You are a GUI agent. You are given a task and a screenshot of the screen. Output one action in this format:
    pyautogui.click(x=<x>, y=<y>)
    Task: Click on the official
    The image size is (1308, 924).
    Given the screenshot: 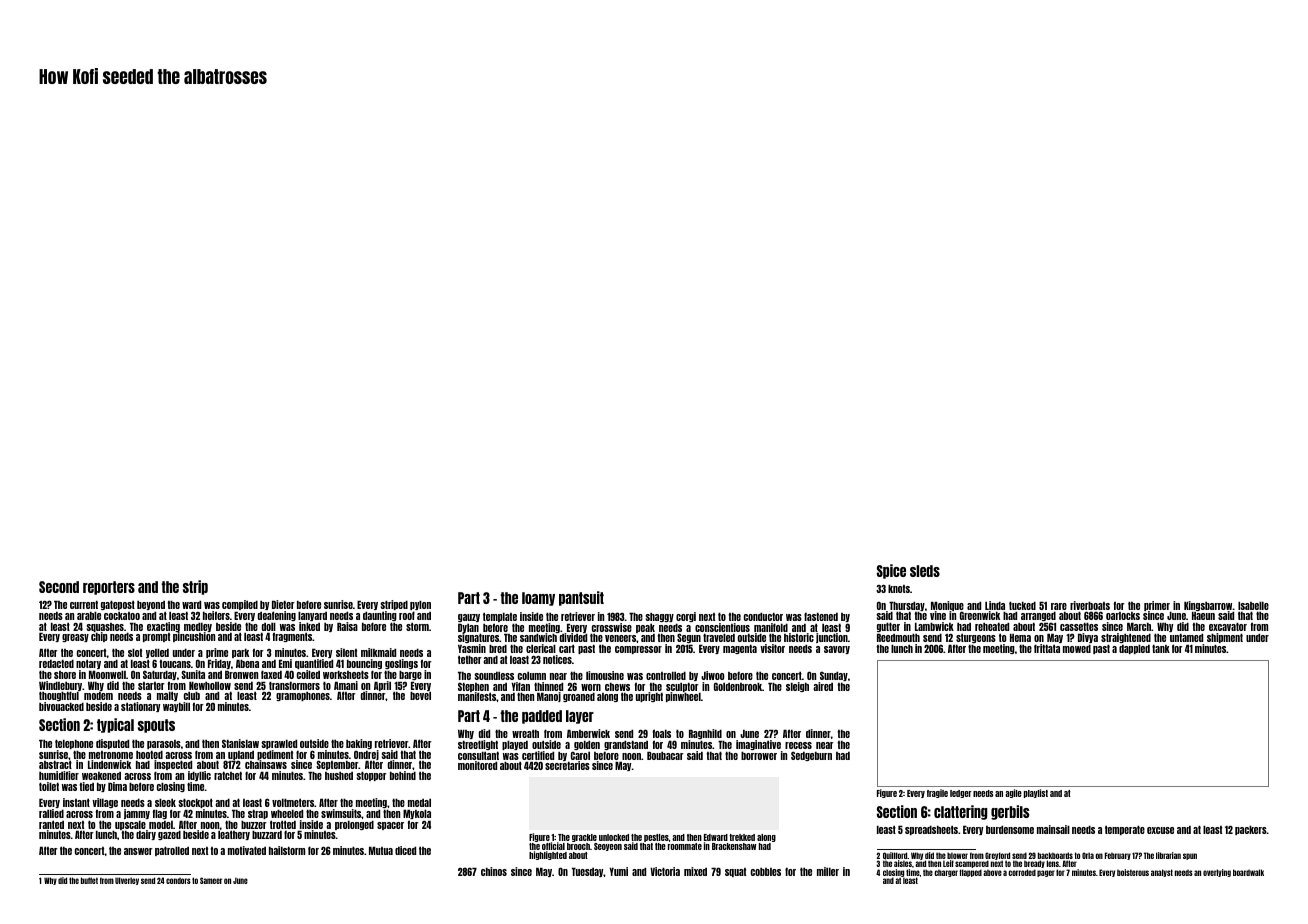 What is the action you would take?
    pyautogui.click(x=553, y=846)
